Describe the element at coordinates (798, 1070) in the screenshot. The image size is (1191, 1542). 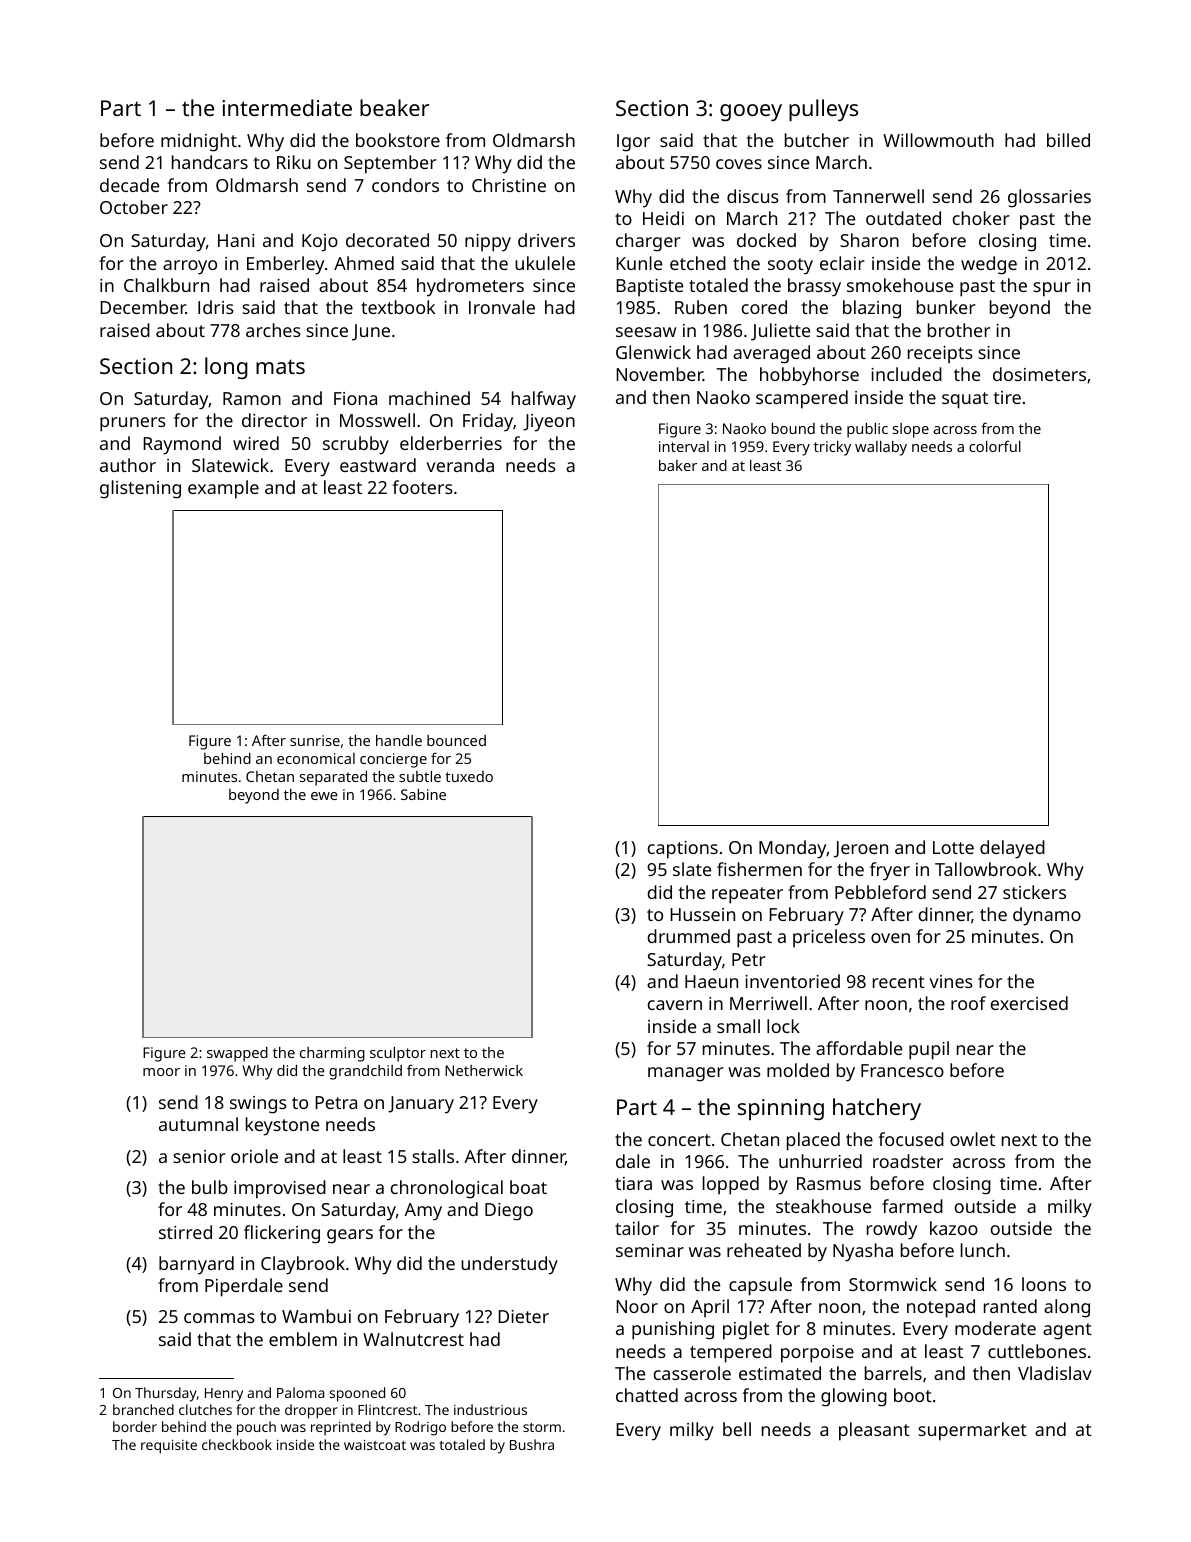
I see `molded` at that location.
